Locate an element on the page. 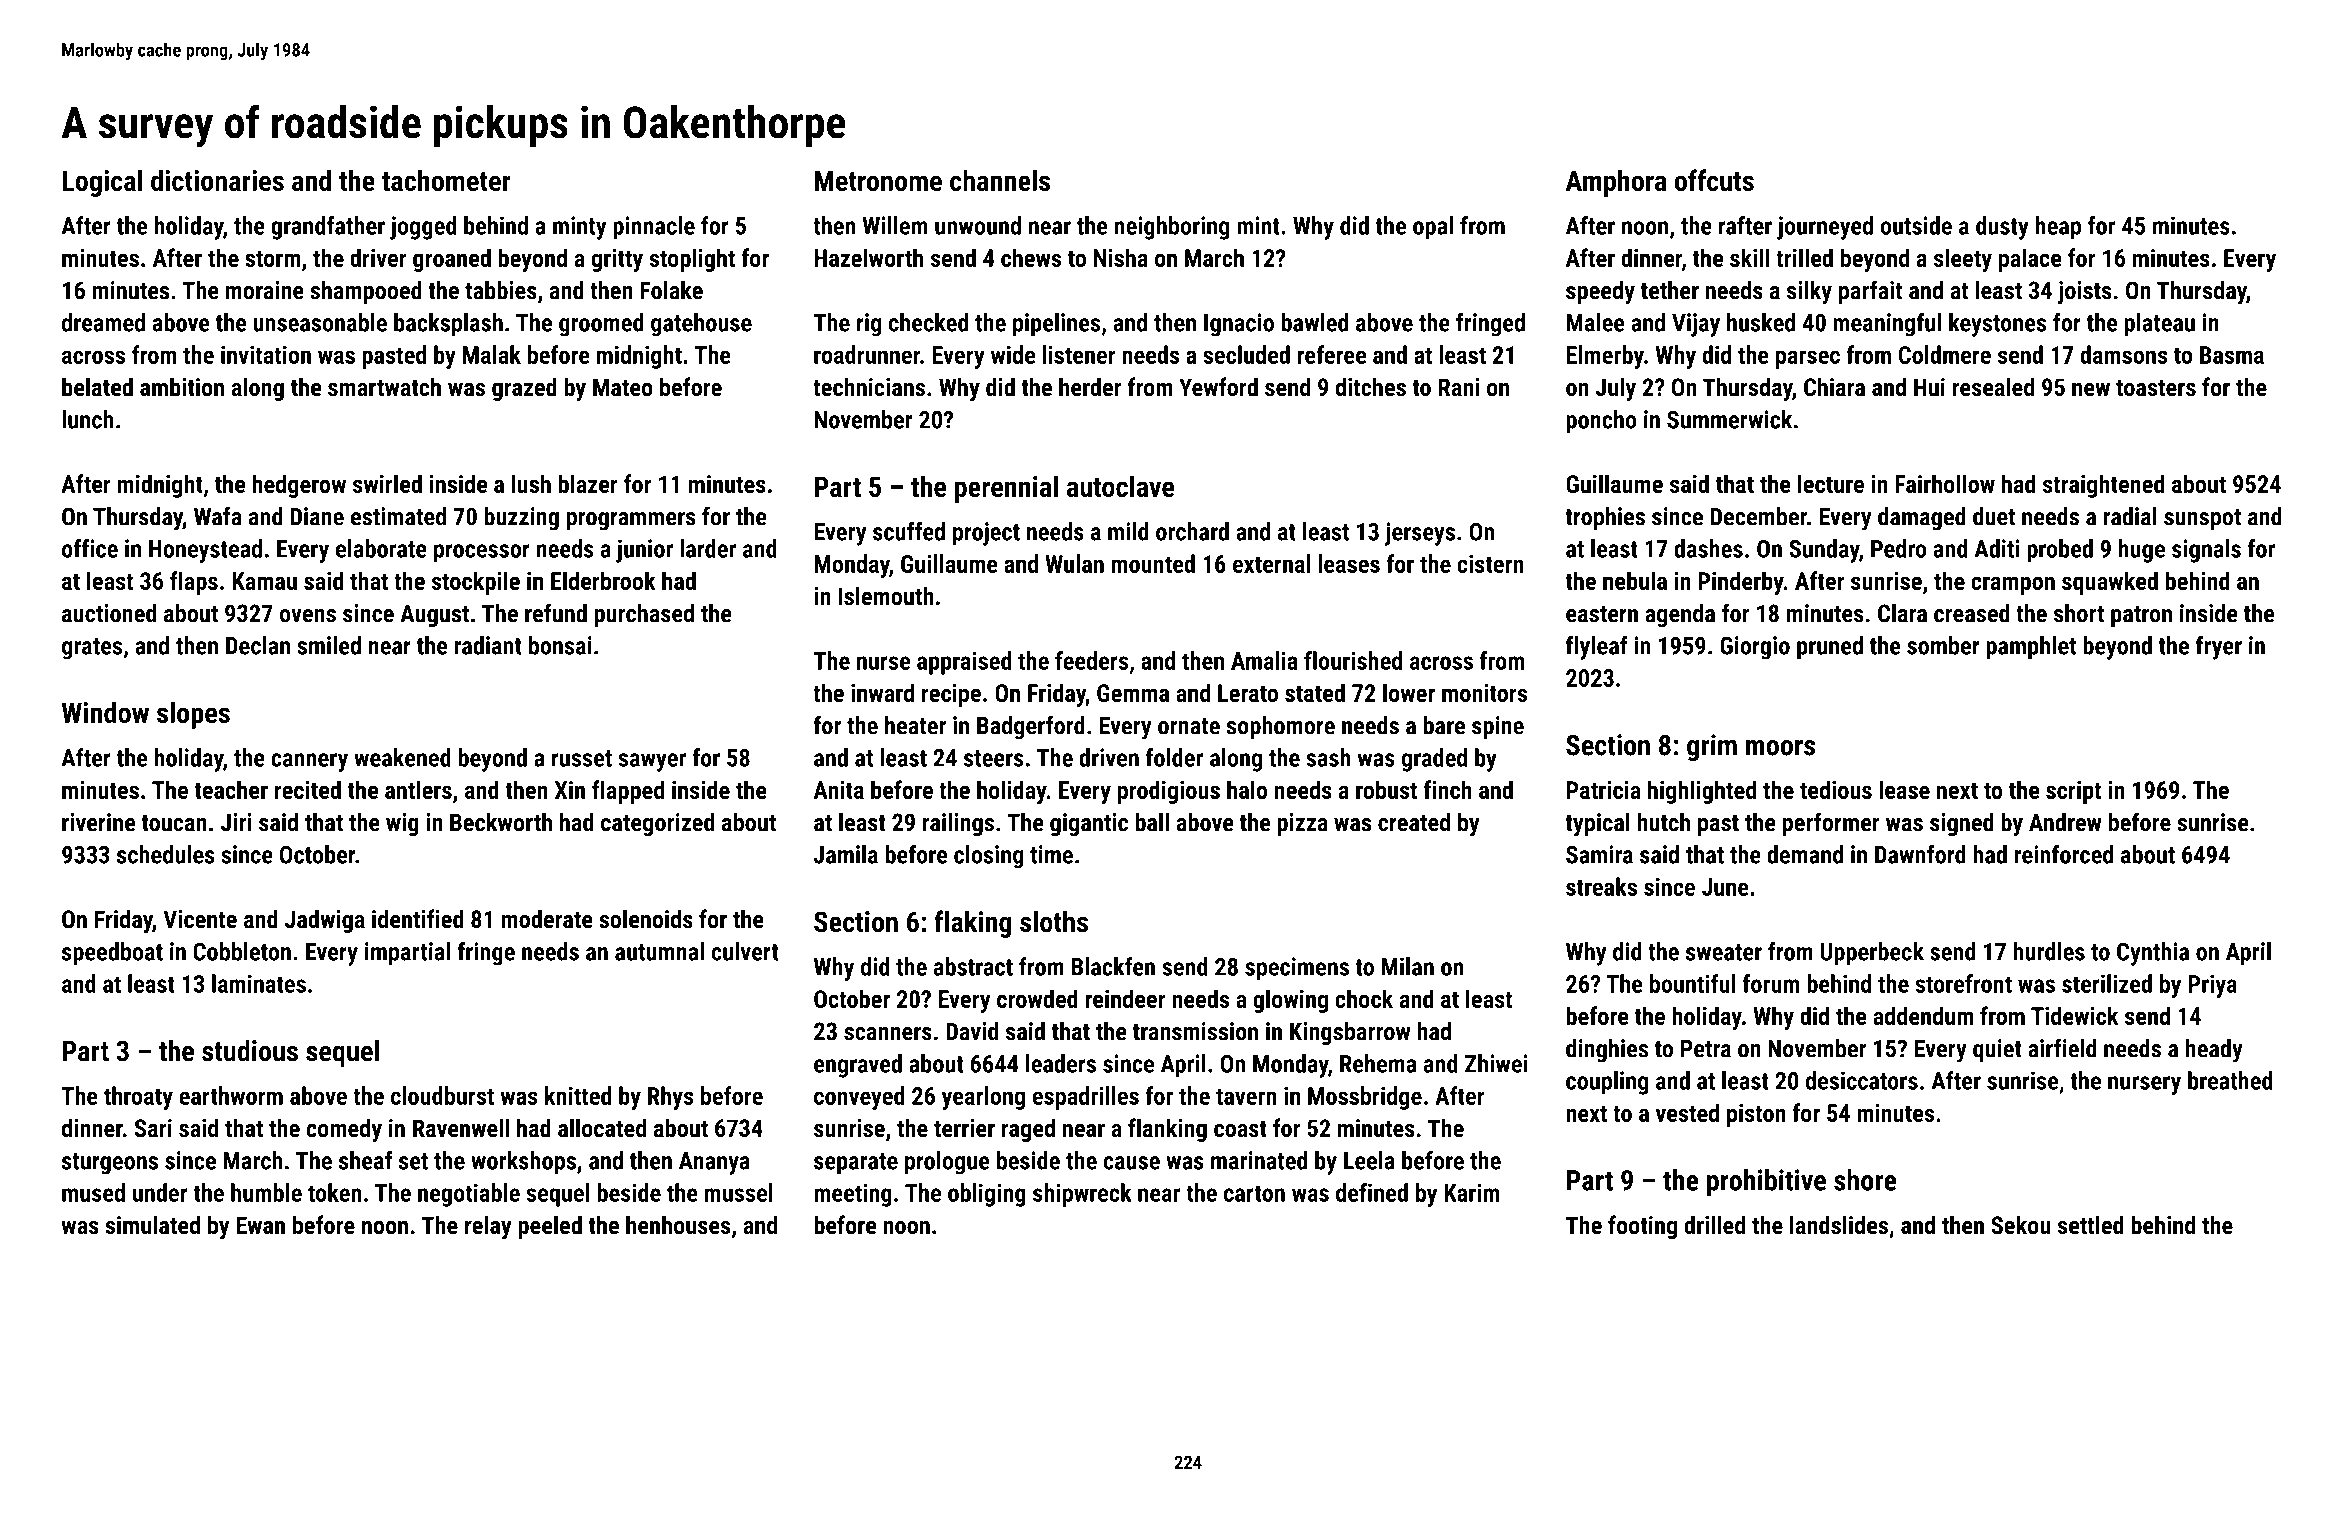 This image has width=2348, height=1520. tachometer is located at coordinates (446, 180).
